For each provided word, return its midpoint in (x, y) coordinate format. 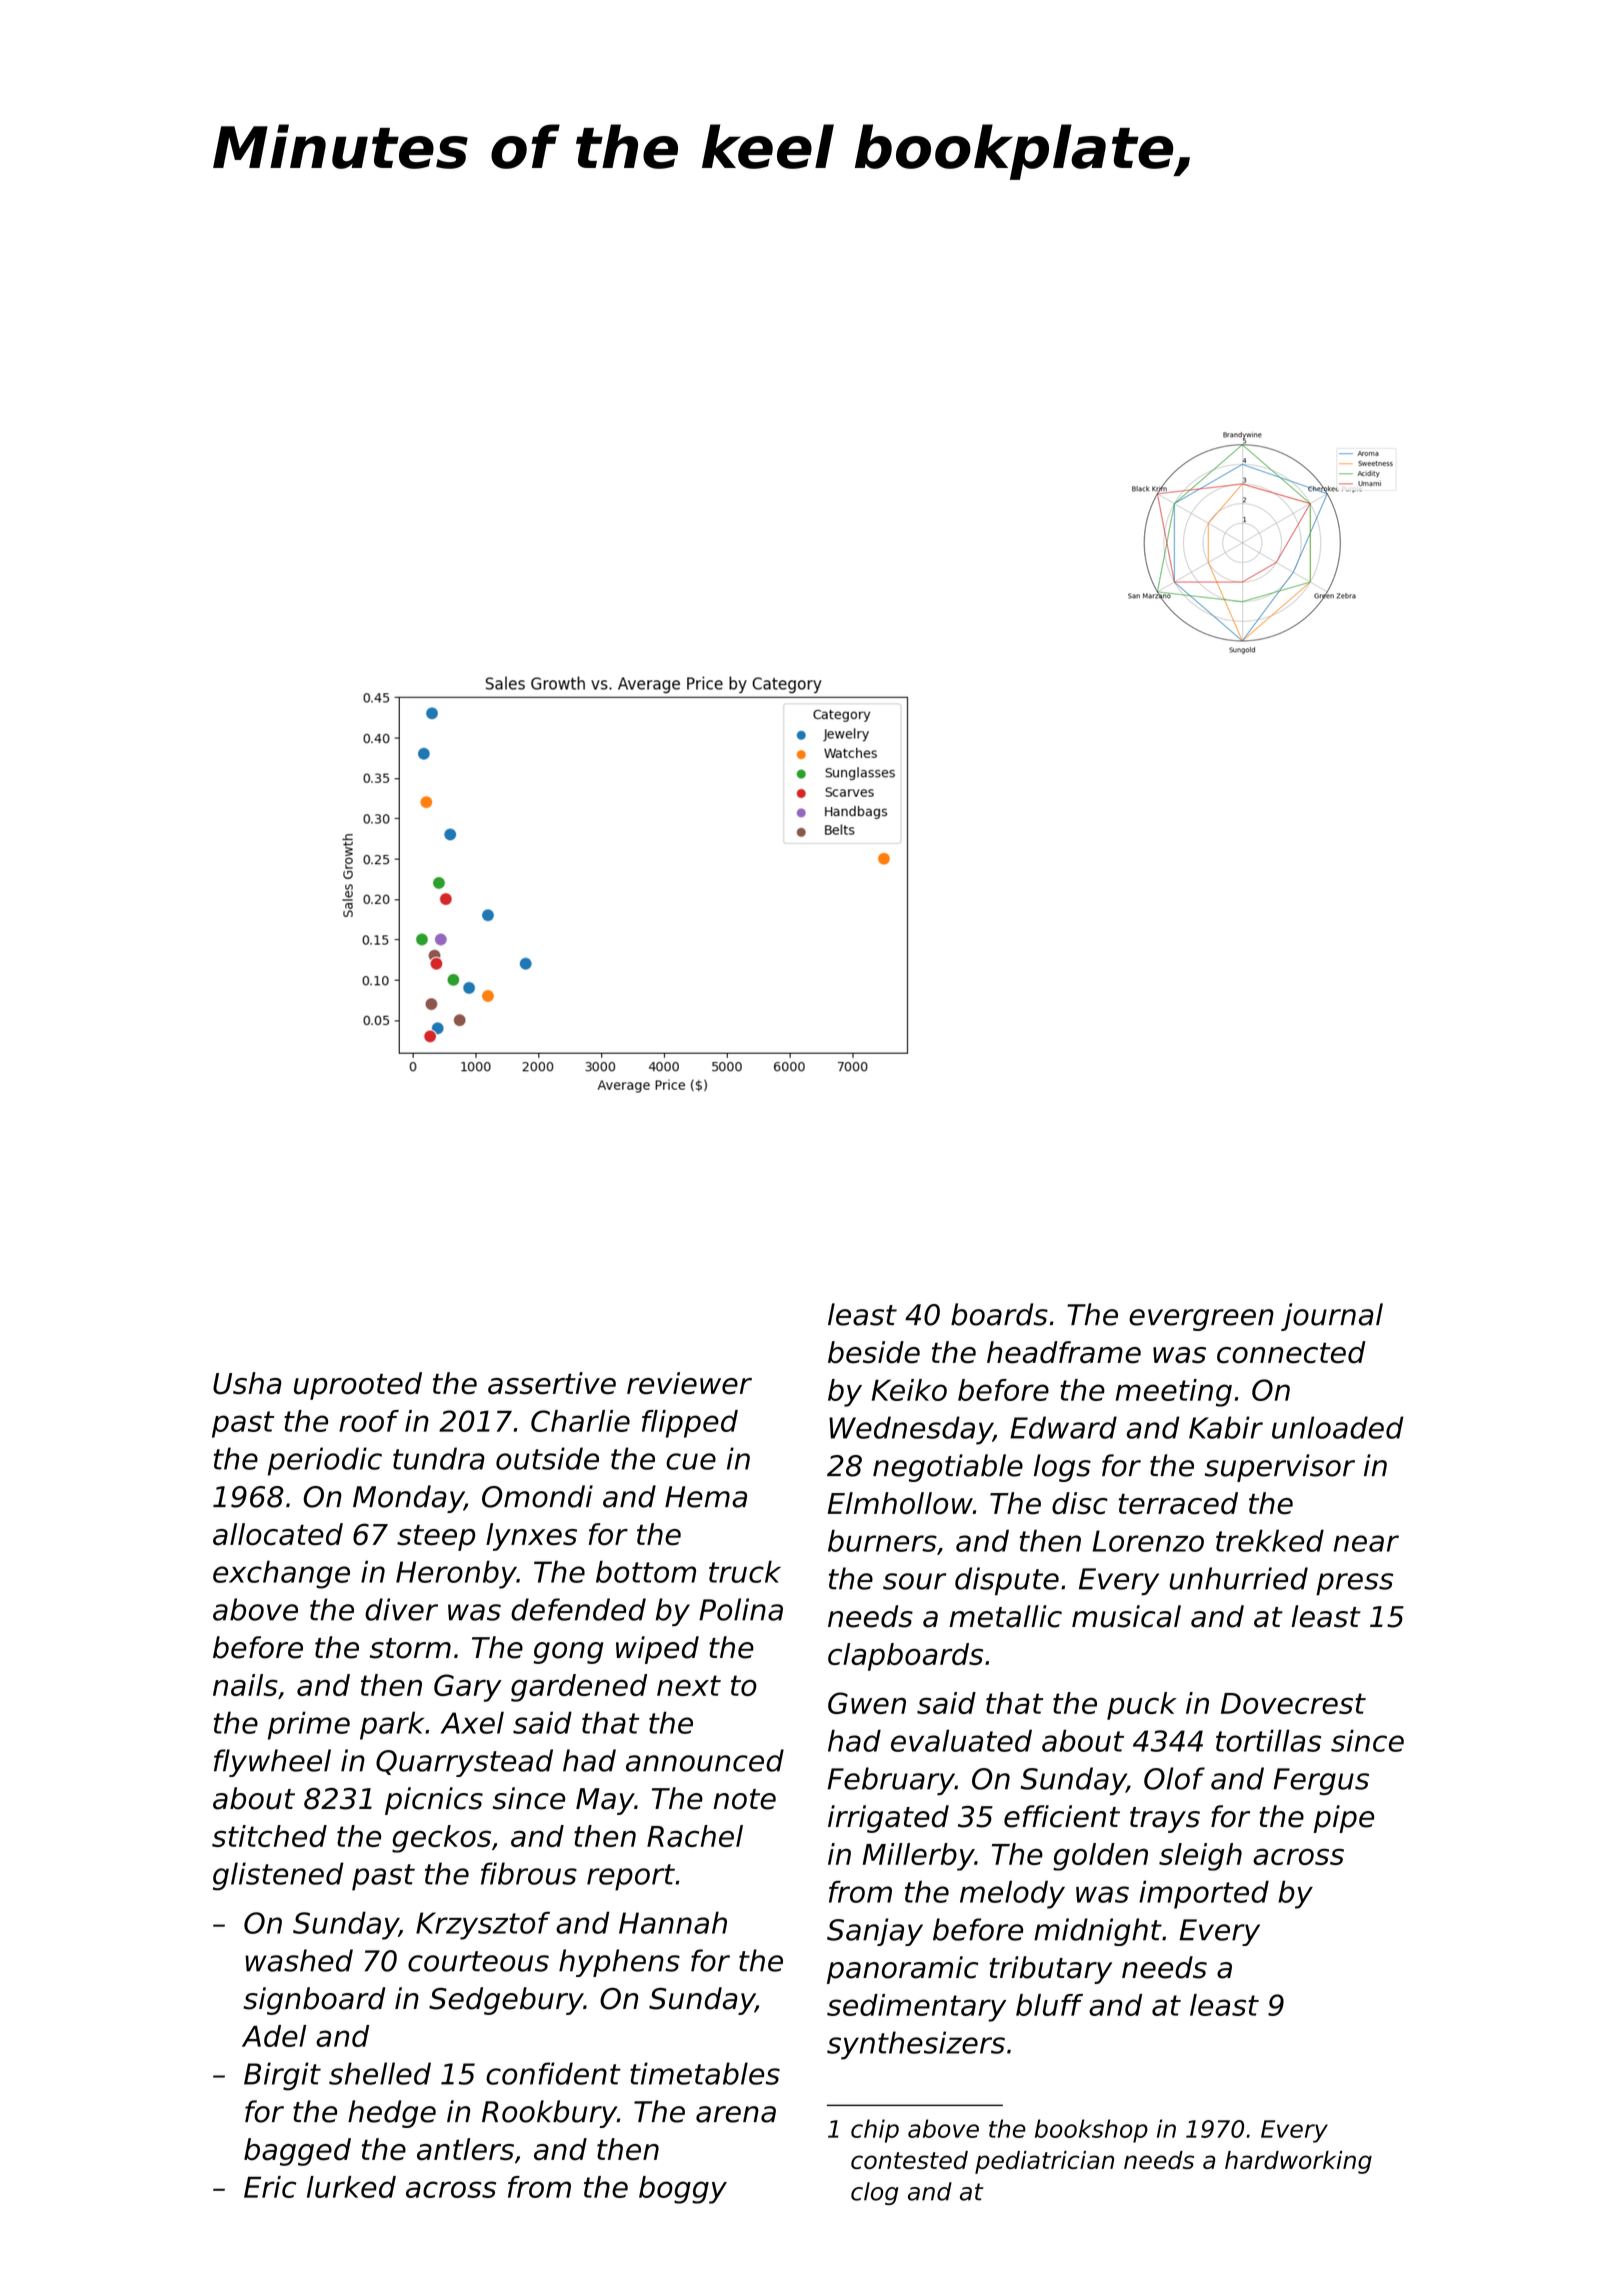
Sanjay (875, 1932)
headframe (1064, 1352)
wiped (657, 1650)
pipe (1344, 1819)
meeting (1174, 1393)
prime (309, 1725)
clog (874, 2193)
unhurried (1238, 1578)
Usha (247, 1383)
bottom (646, 1571)
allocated (278, 1534)
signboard (314, 2001)
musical (1126, 1616)
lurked (351, 2187)
